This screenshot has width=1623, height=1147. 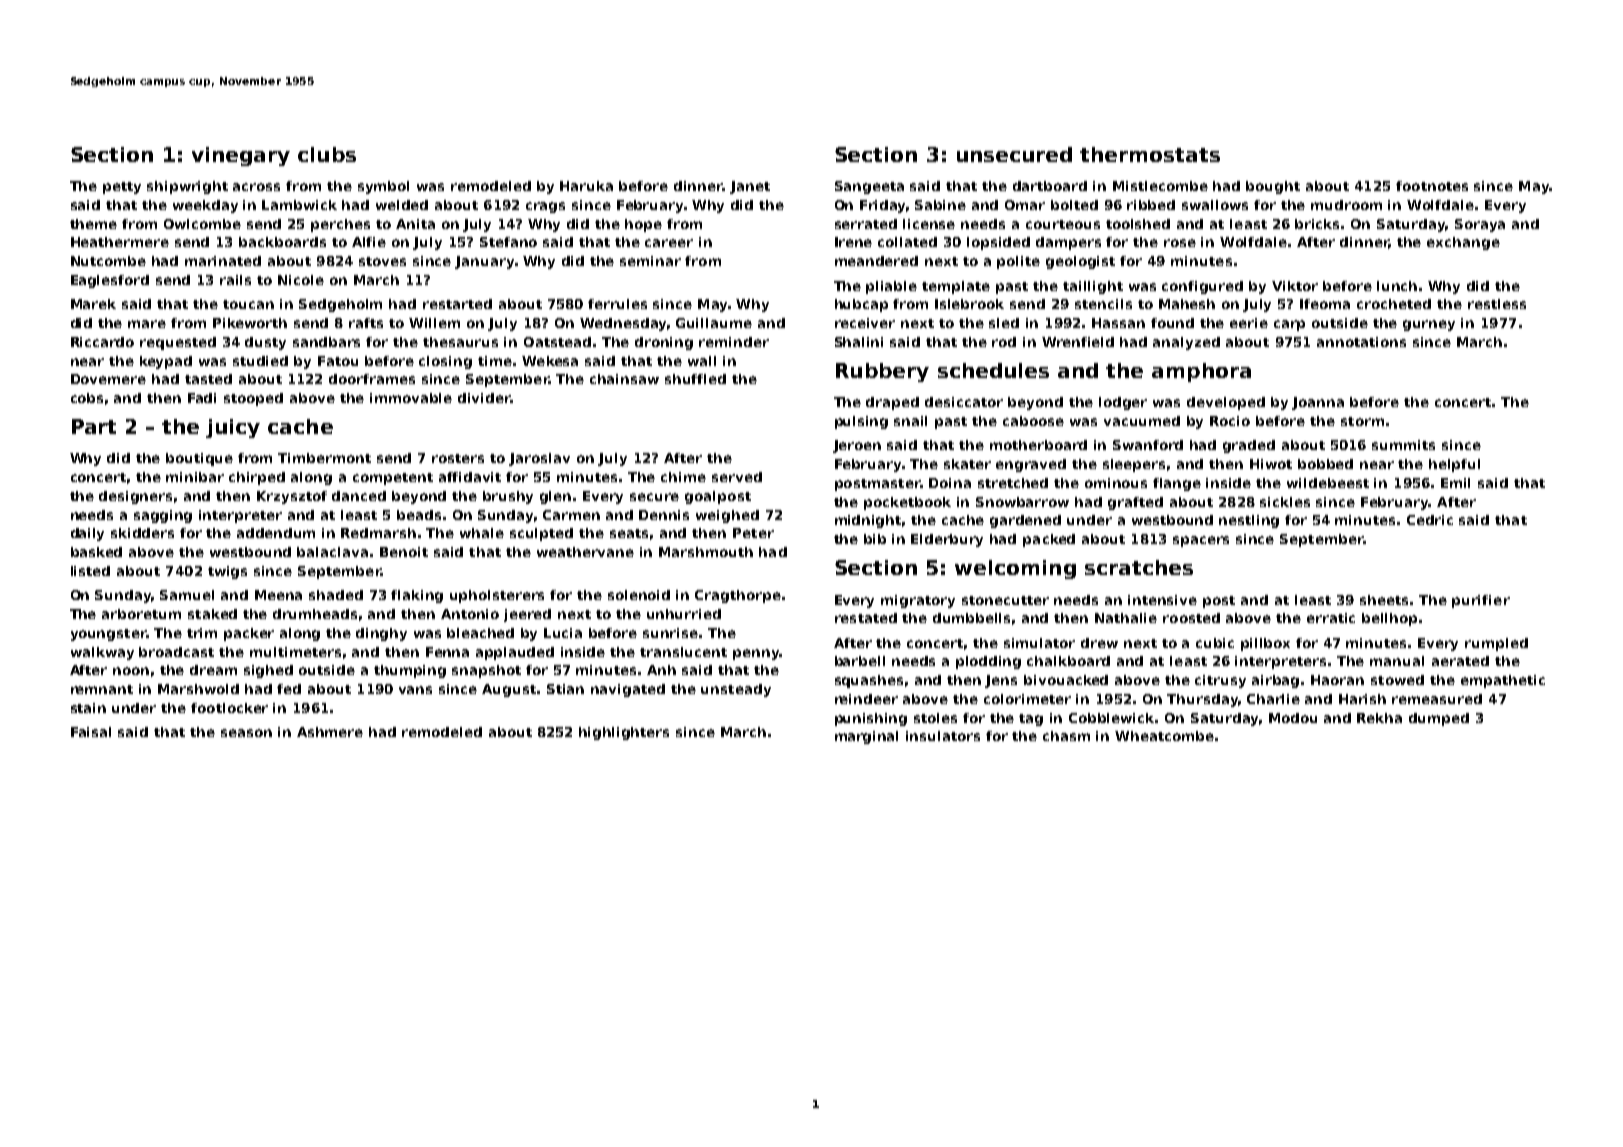 What do you see at coordinates (1430, 520) in the screenshot?
I see `Cedric` at bounding box center [1430, 520].
